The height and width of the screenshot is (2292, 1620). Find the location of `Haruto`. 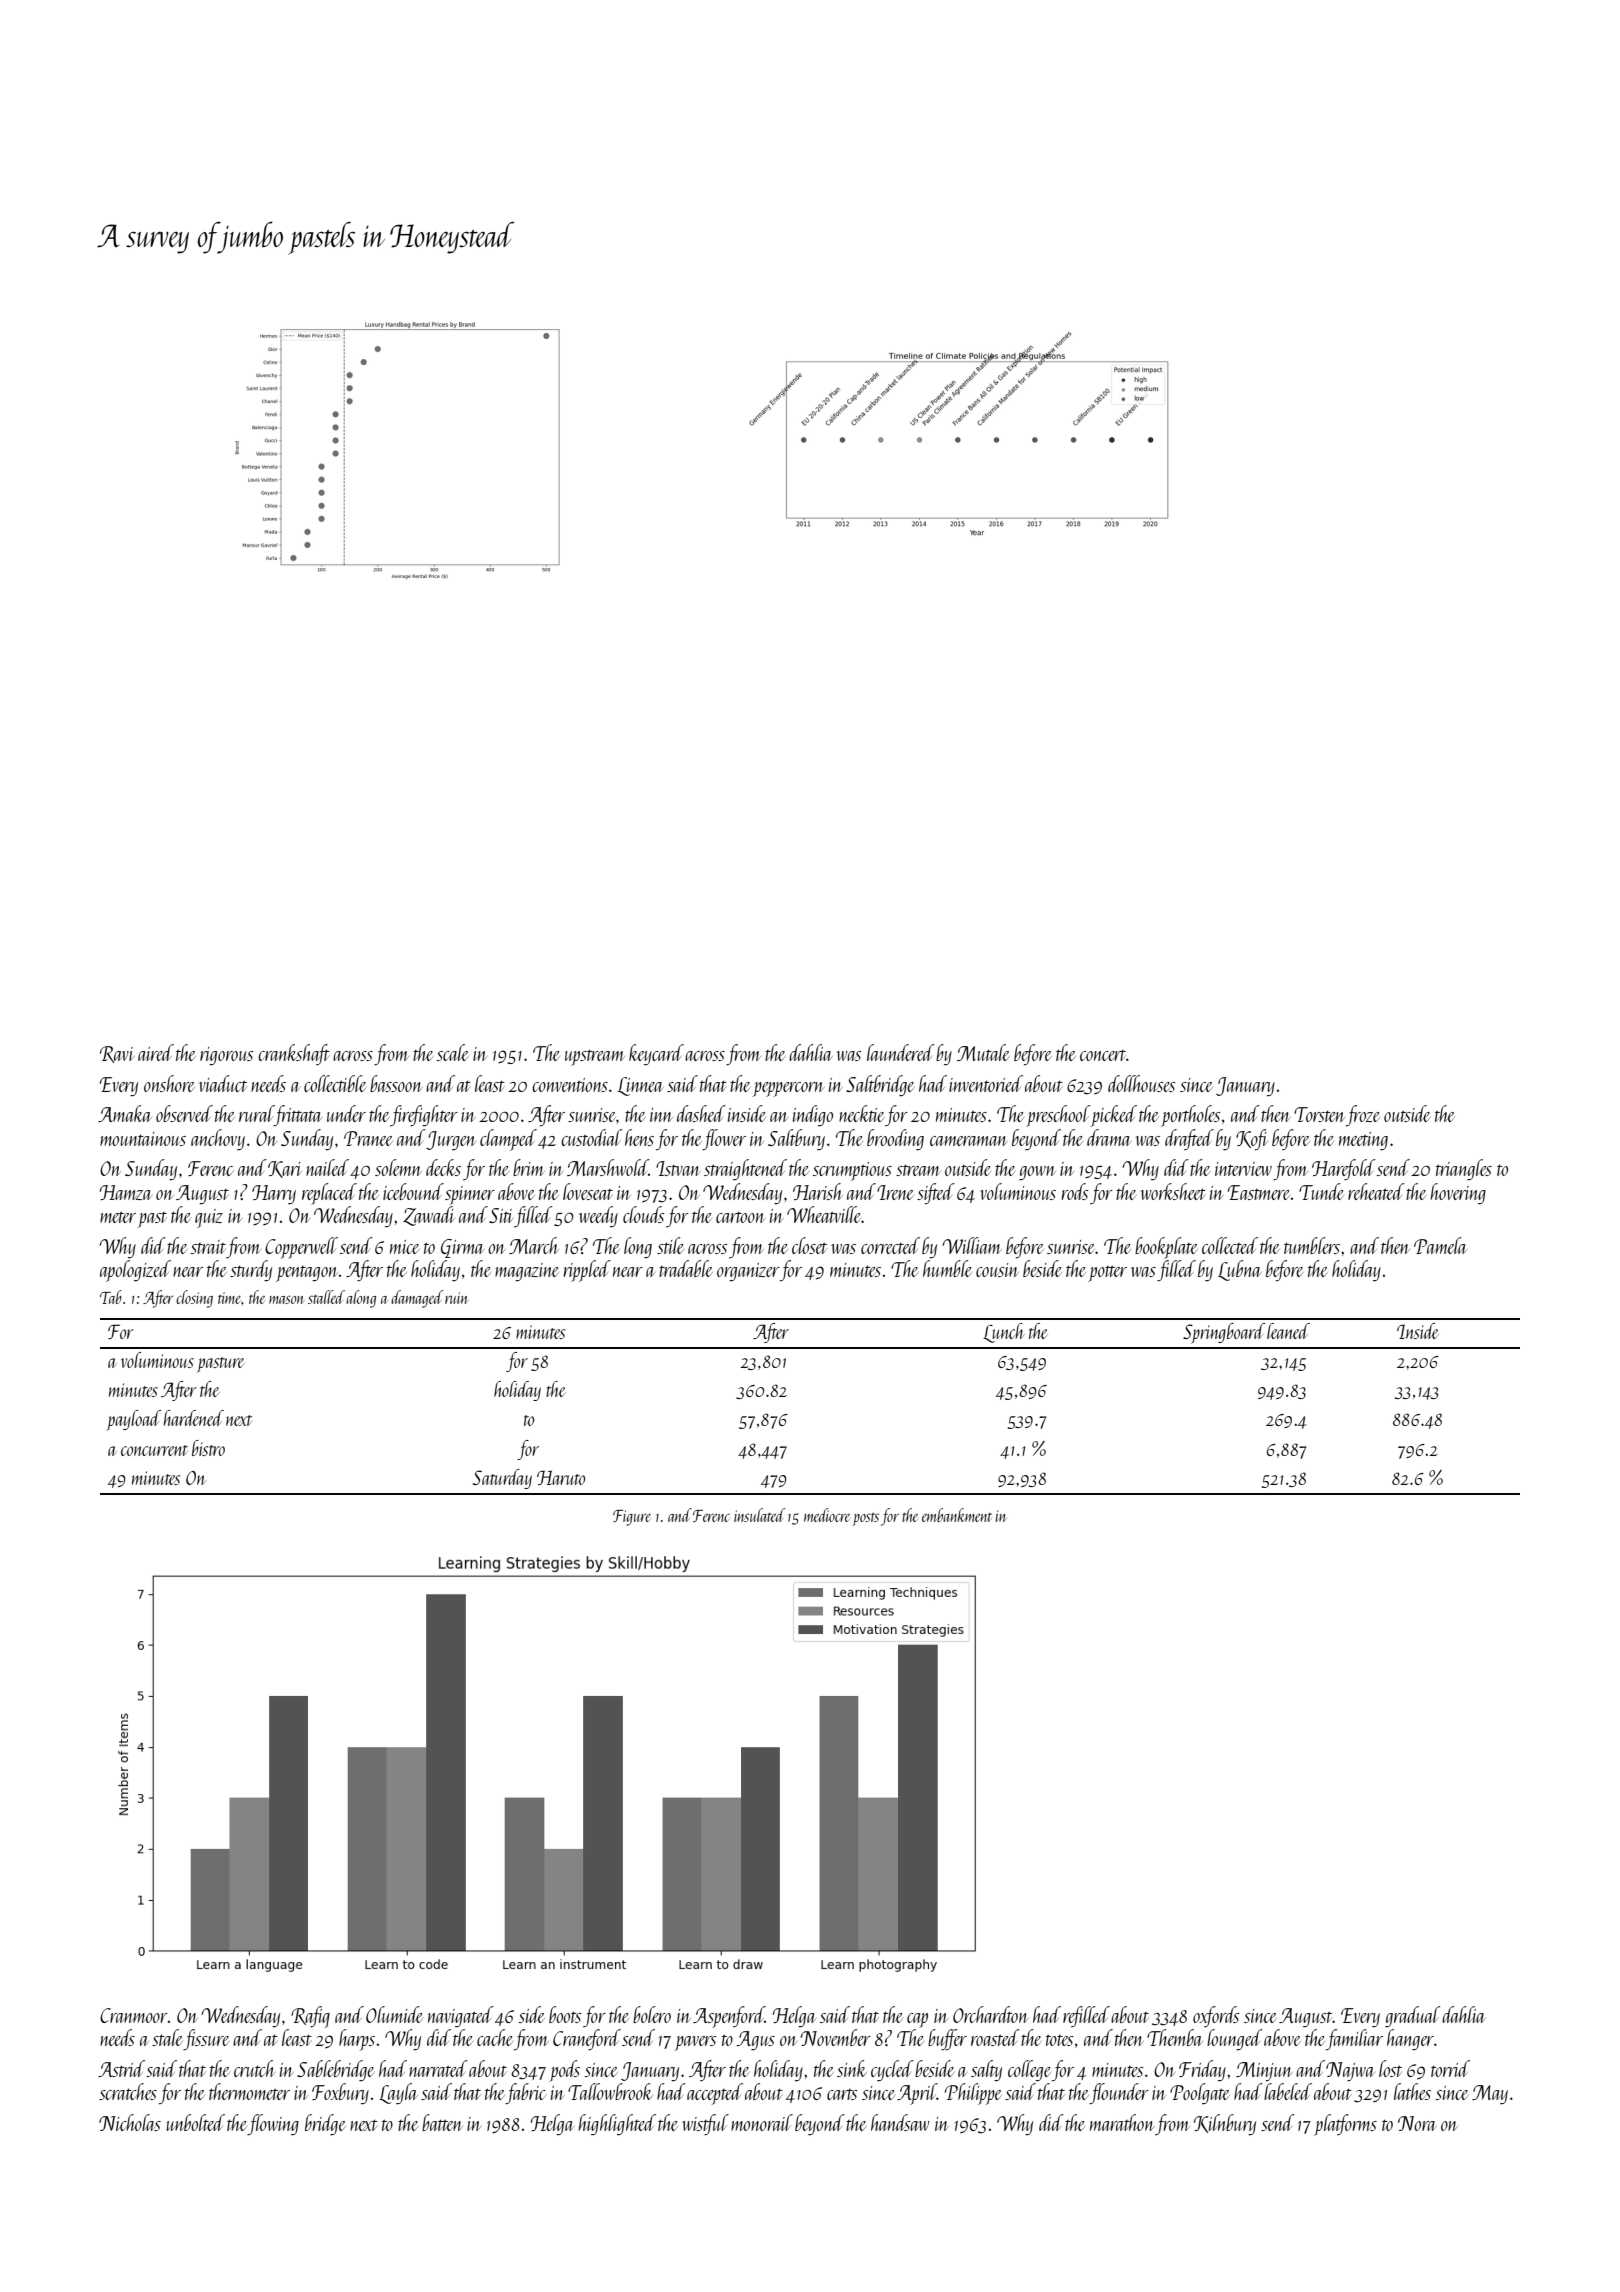

Haruto is located at coordinates (561, 1478).
